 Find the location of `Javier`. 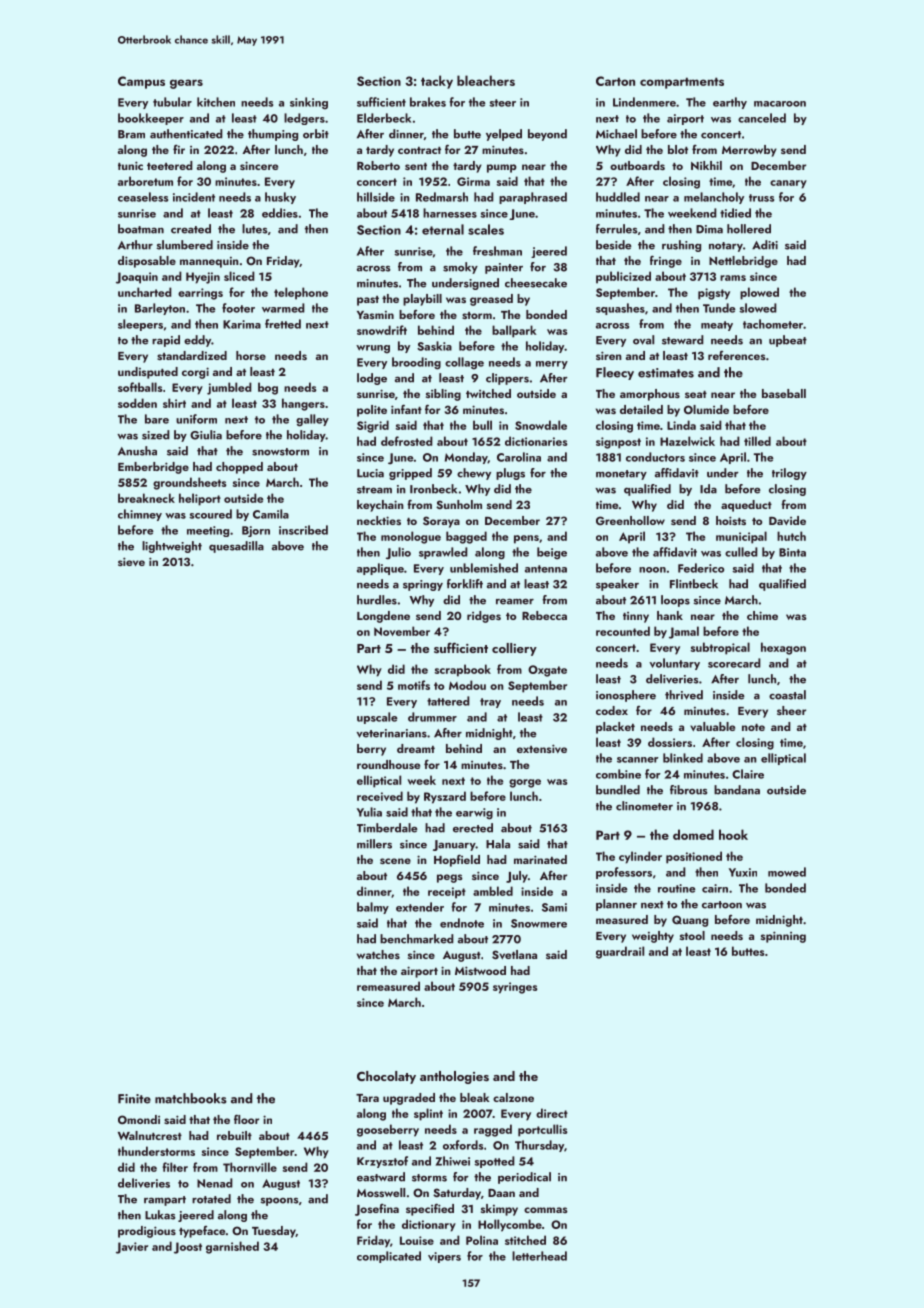

Javier is located at coordinates (132, 1248).
